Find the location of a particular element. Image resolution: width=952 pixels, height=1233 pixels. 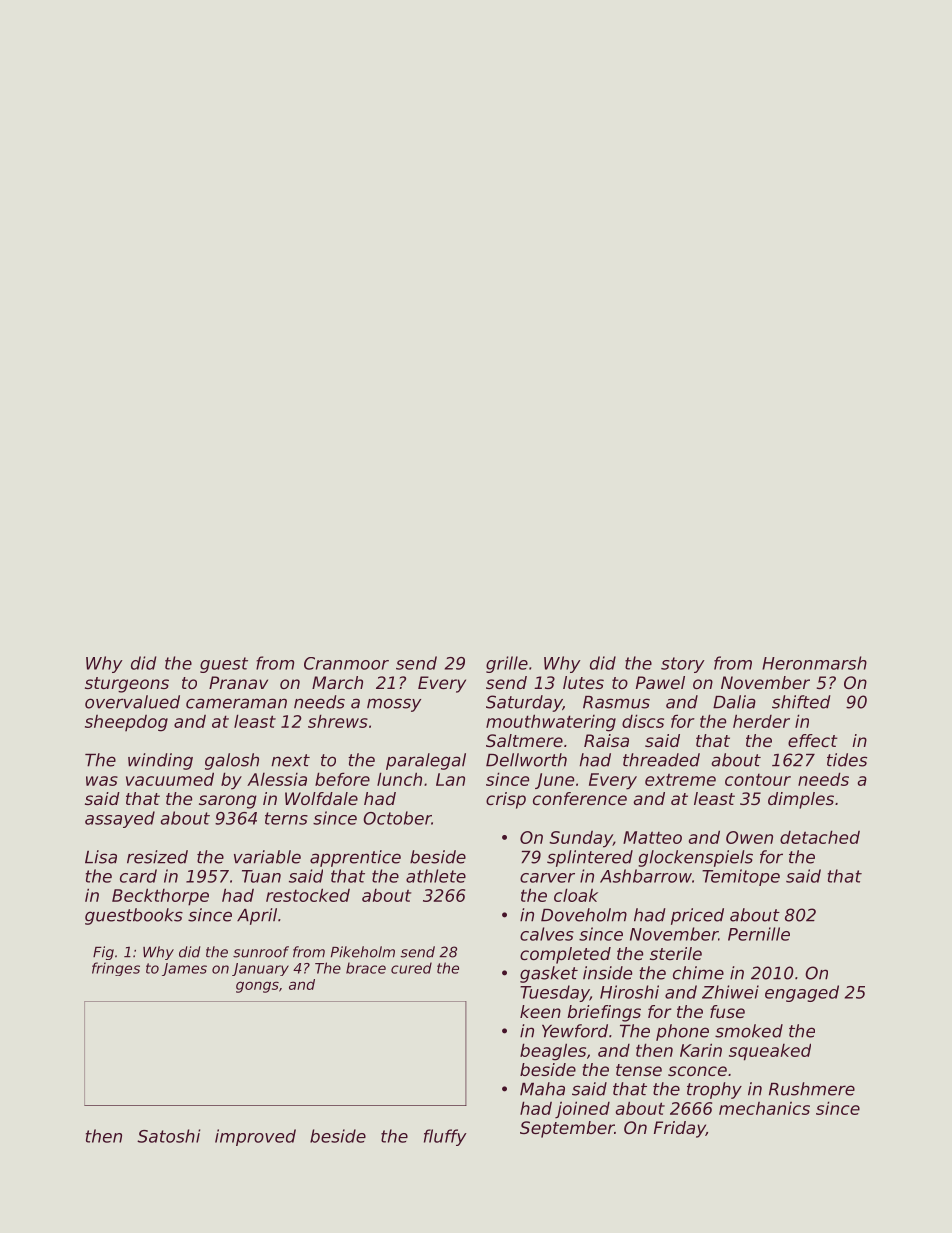

engaged is located at coordinates (802, 993).
